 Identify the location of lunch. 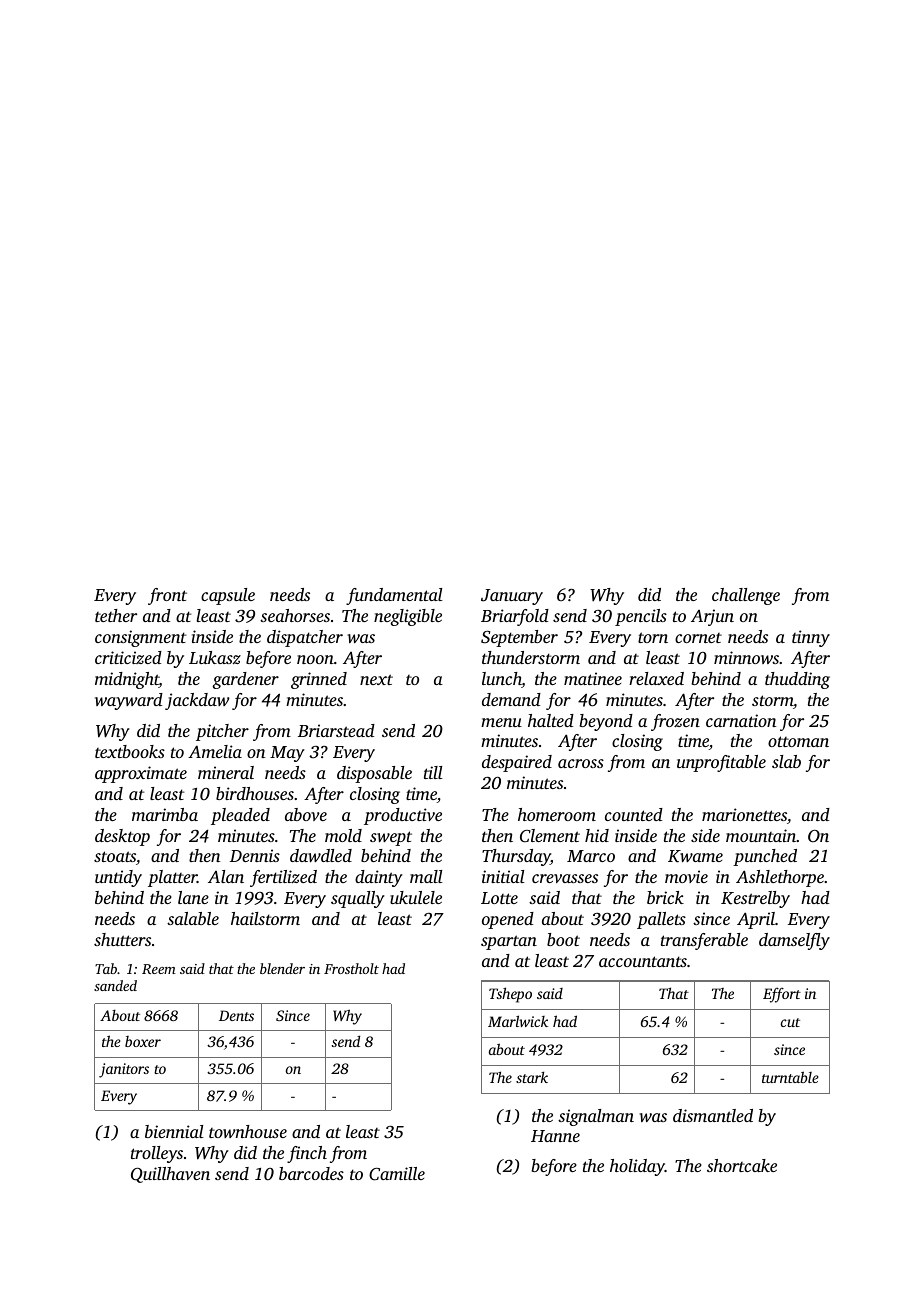
(502, 680).
